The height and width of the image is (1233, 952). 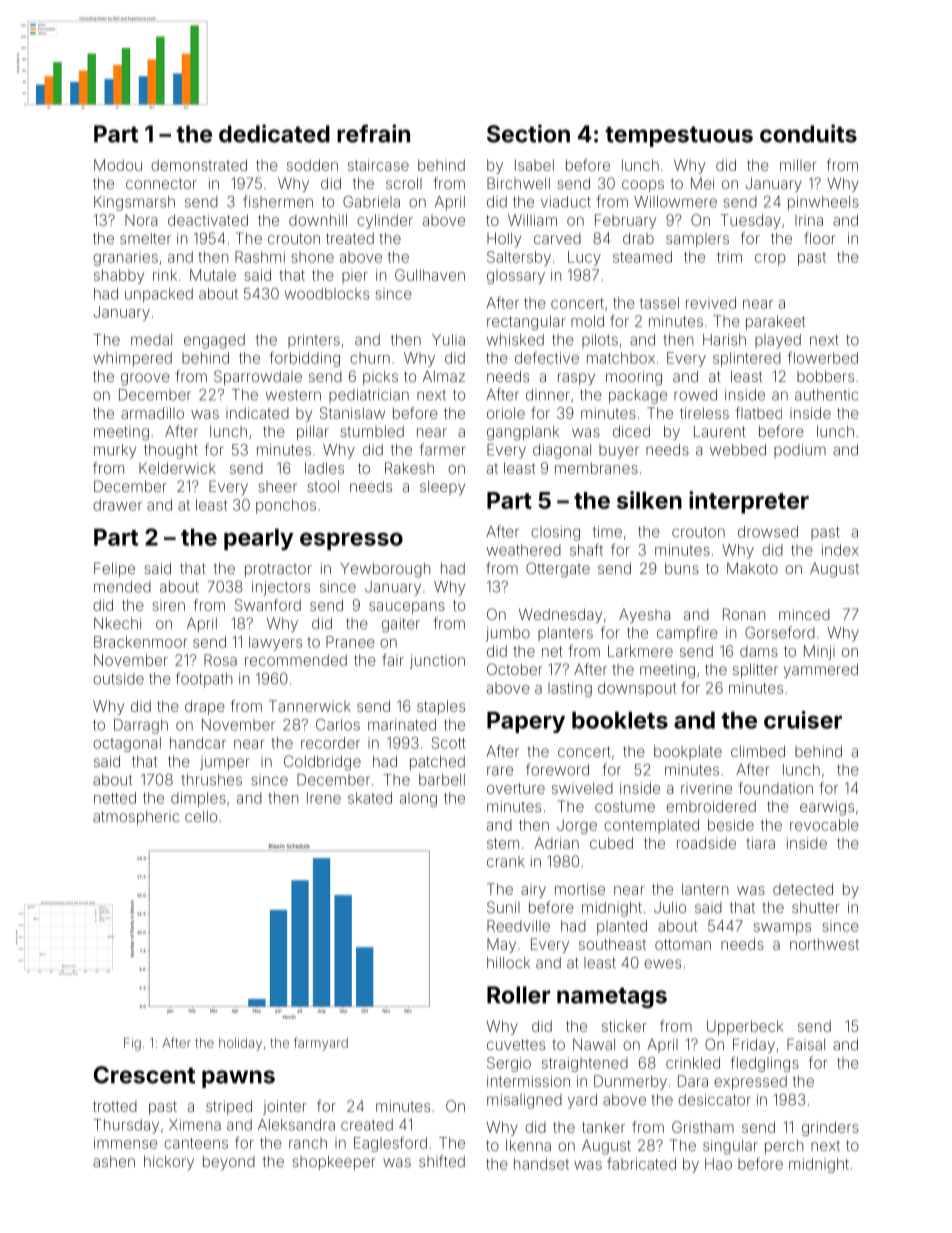 What do you see at coordinates (407, 608) in the image?
I see `saucepans` at bounding box center [407, 608].
